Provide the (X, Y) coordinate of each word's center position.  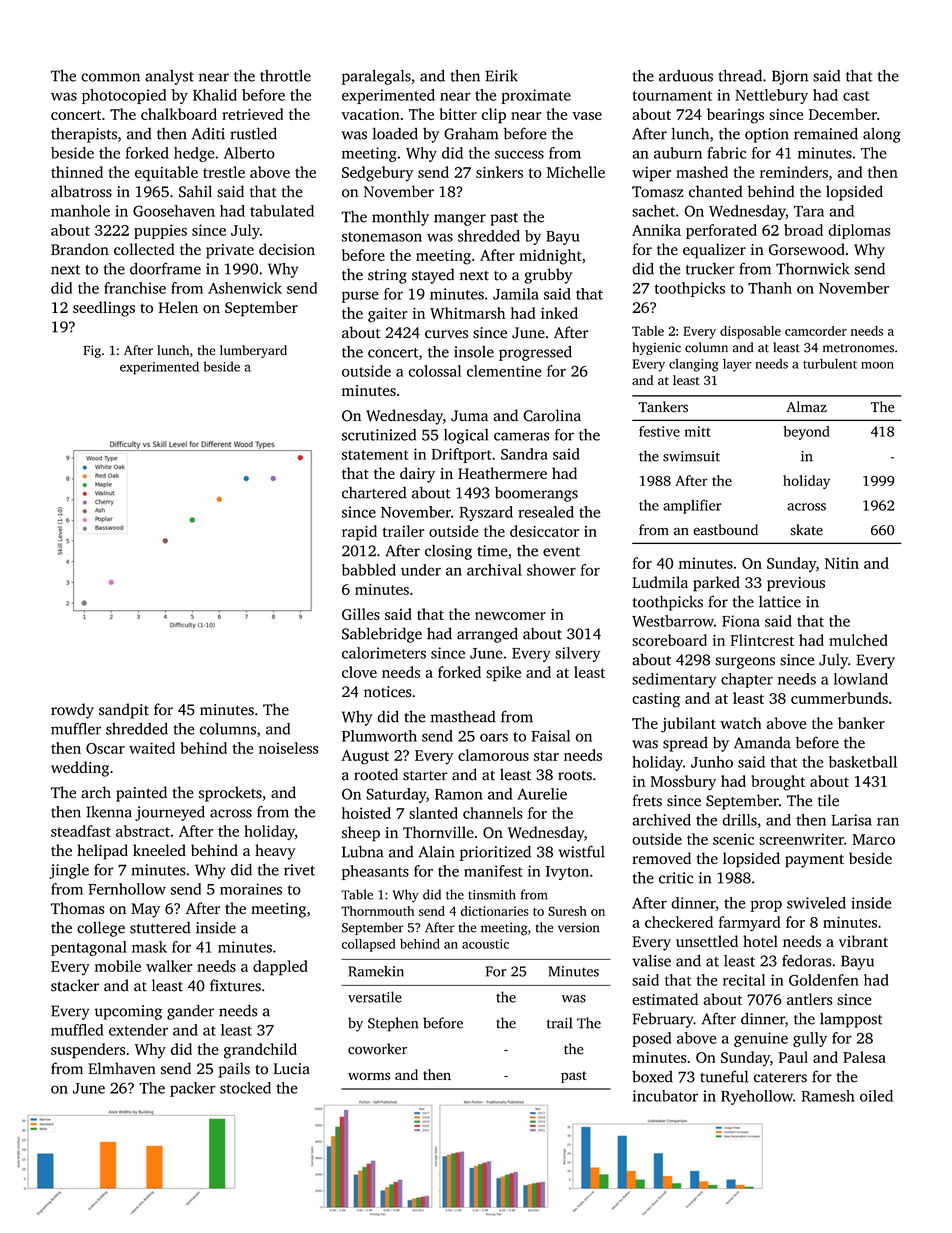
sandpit (124, 711)
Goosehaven (174, 211)
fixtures (235, 985)
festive (659, 431)
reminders (794, 172)
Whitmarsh (468, 313)
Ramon (459, 794)
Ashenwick (245, 288)
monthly (400, 218)
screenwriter (801, 839)
